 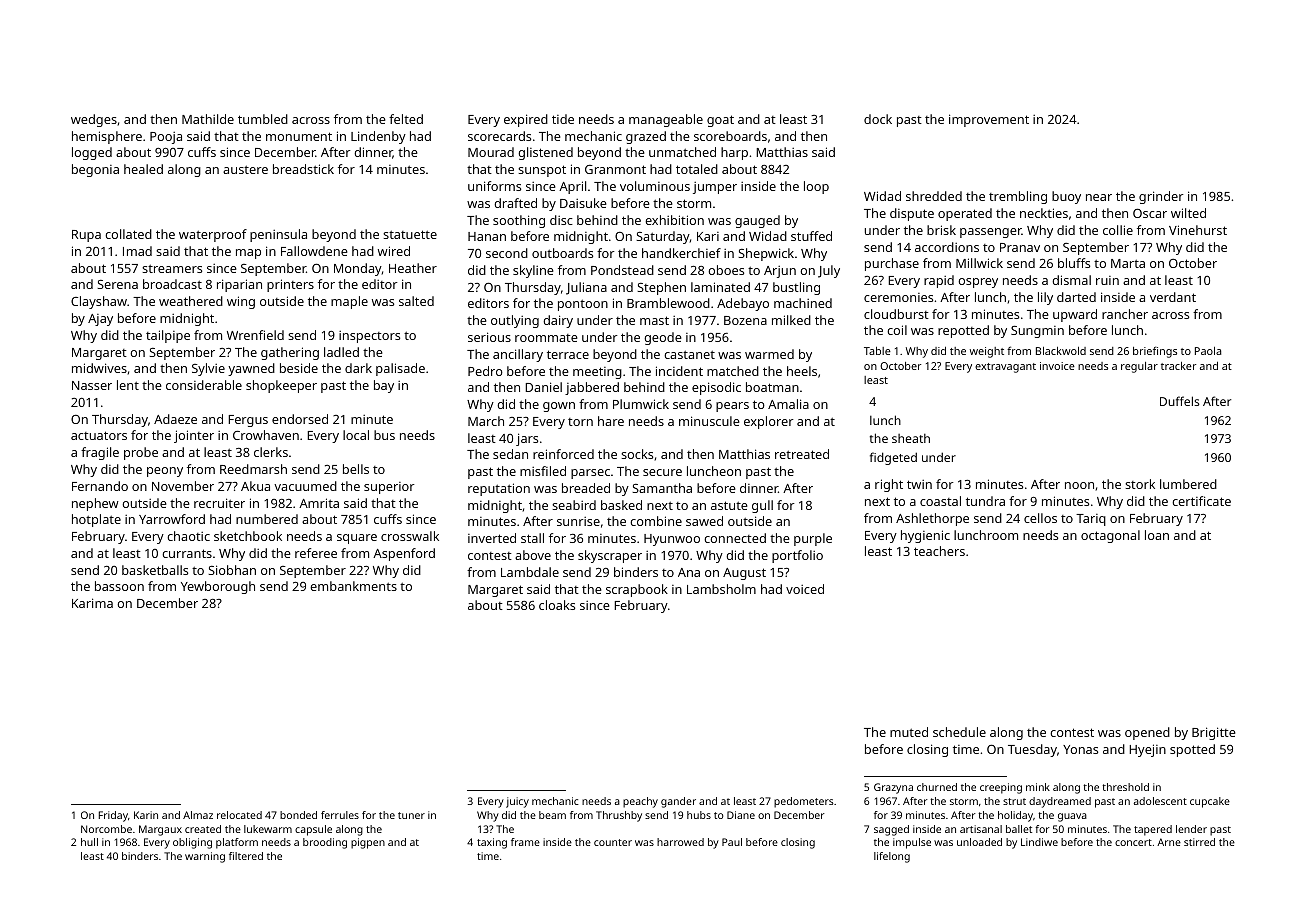 What do you see at coordinates (878, 119) in the page?
I see `dock` at bounding box center [878, 119].
